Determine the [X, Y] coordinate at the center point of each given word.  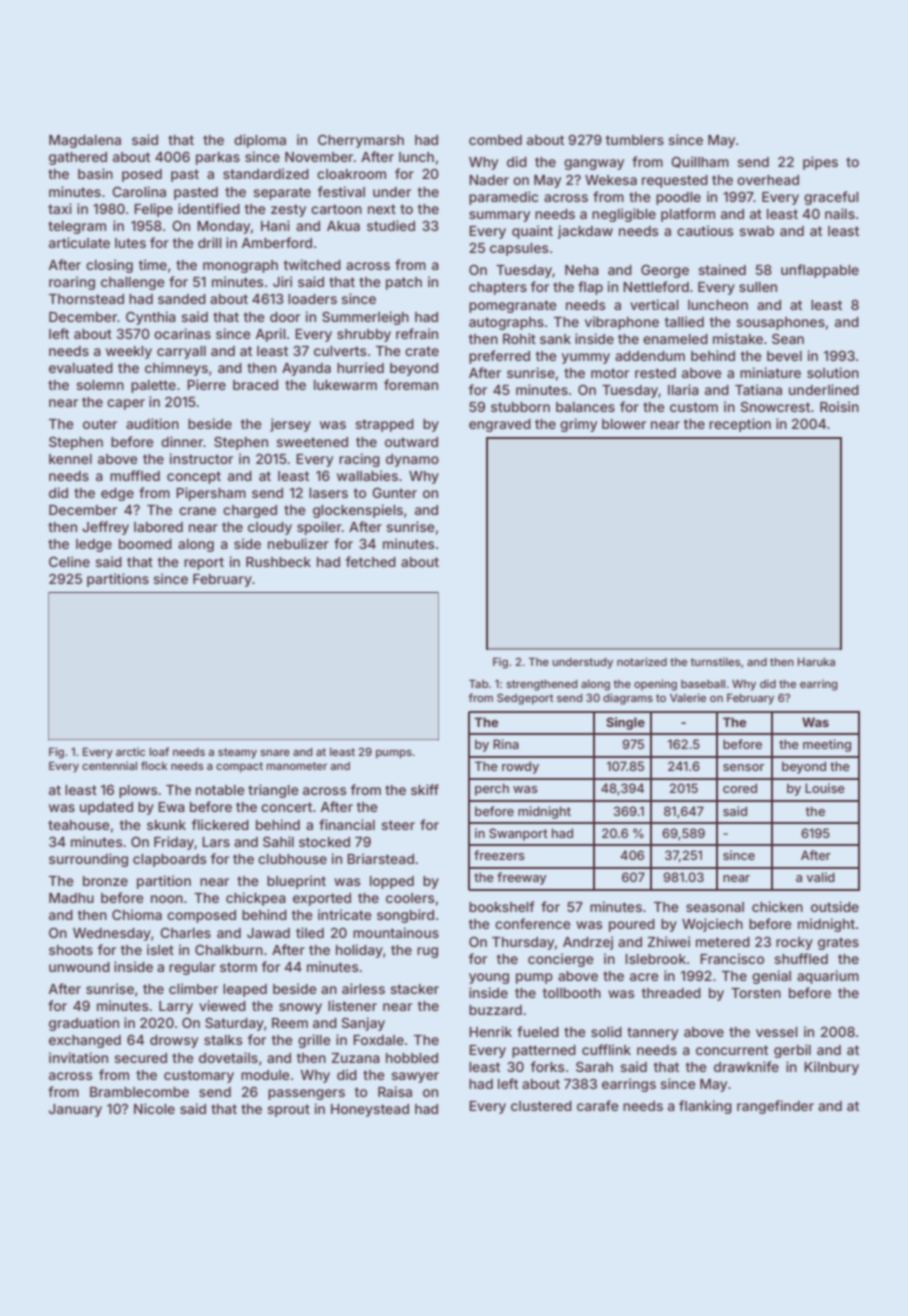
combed [495, 140]
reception [740, 425]
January [75, 1110]
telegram [77, 227]
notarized [642, 661]
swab [756, 231]
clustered [541, 1106]
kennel [70, 459]
